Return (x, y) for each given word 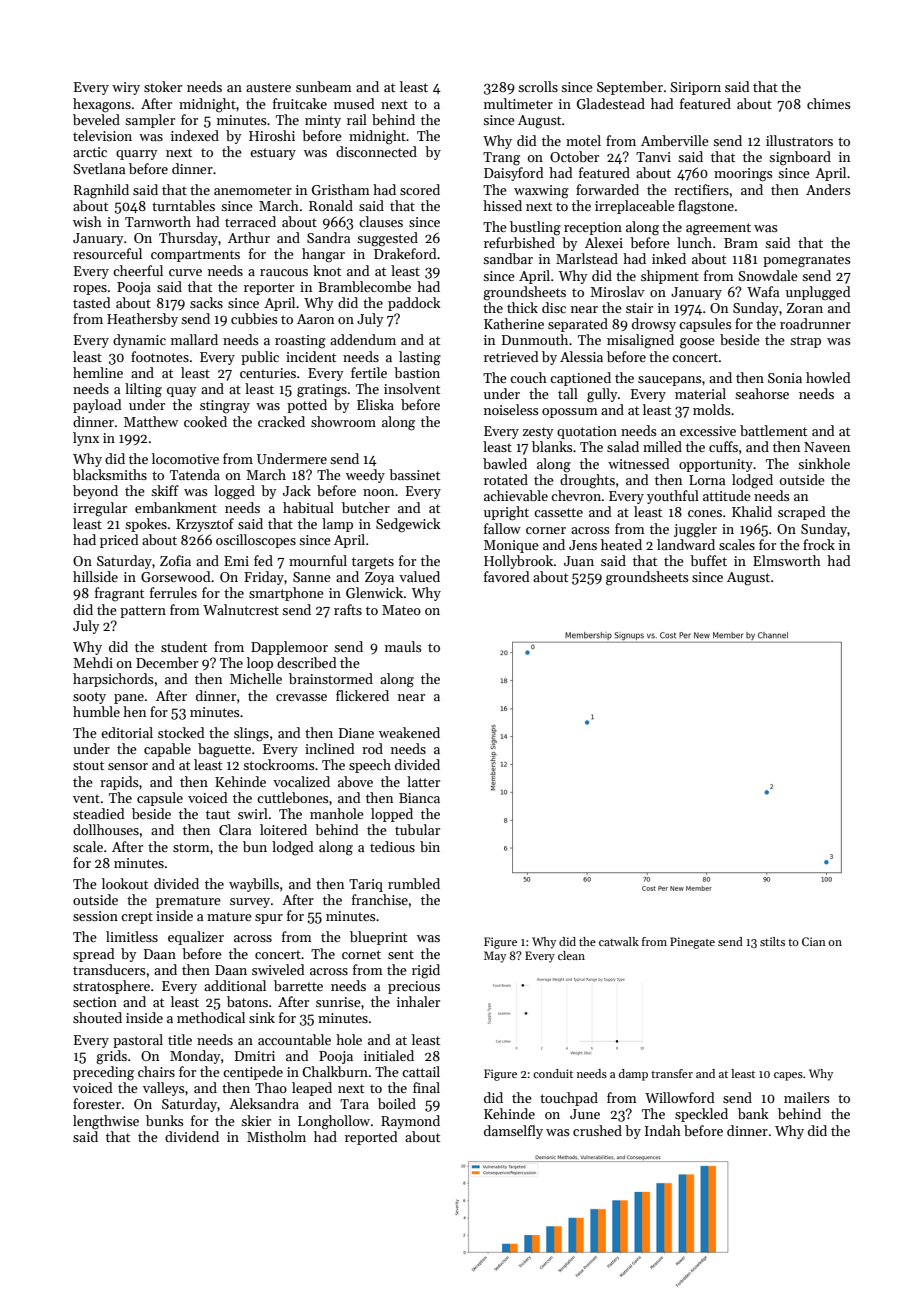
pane (129, 699)
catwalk (619, 941)
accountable (294, 1039)
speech (370, 766)
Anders (828, 189)
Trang (501, 159)
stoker (163, 86)
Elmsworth (787, 560)
